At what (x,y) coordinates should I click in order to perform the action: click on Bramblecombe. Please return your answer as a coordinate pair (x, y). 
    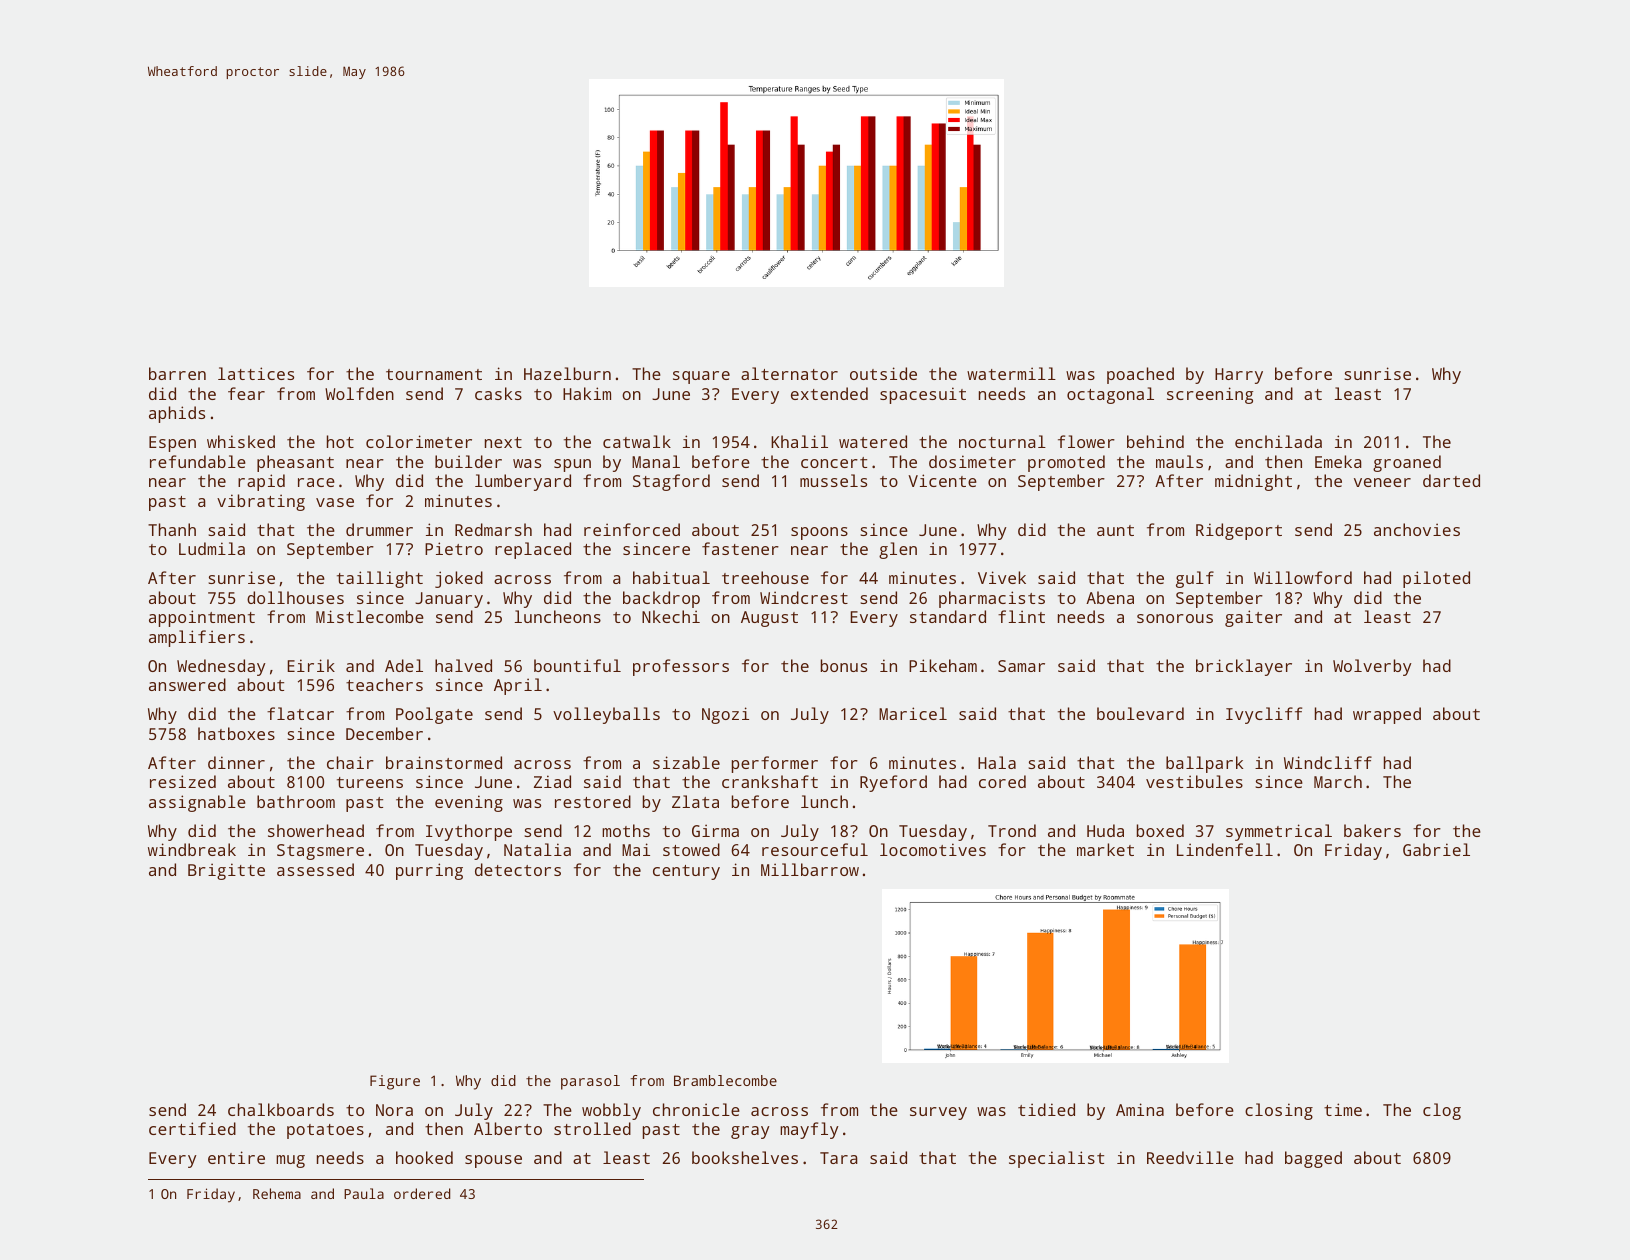
    Looking at the image, I should click on (725, 1080).
